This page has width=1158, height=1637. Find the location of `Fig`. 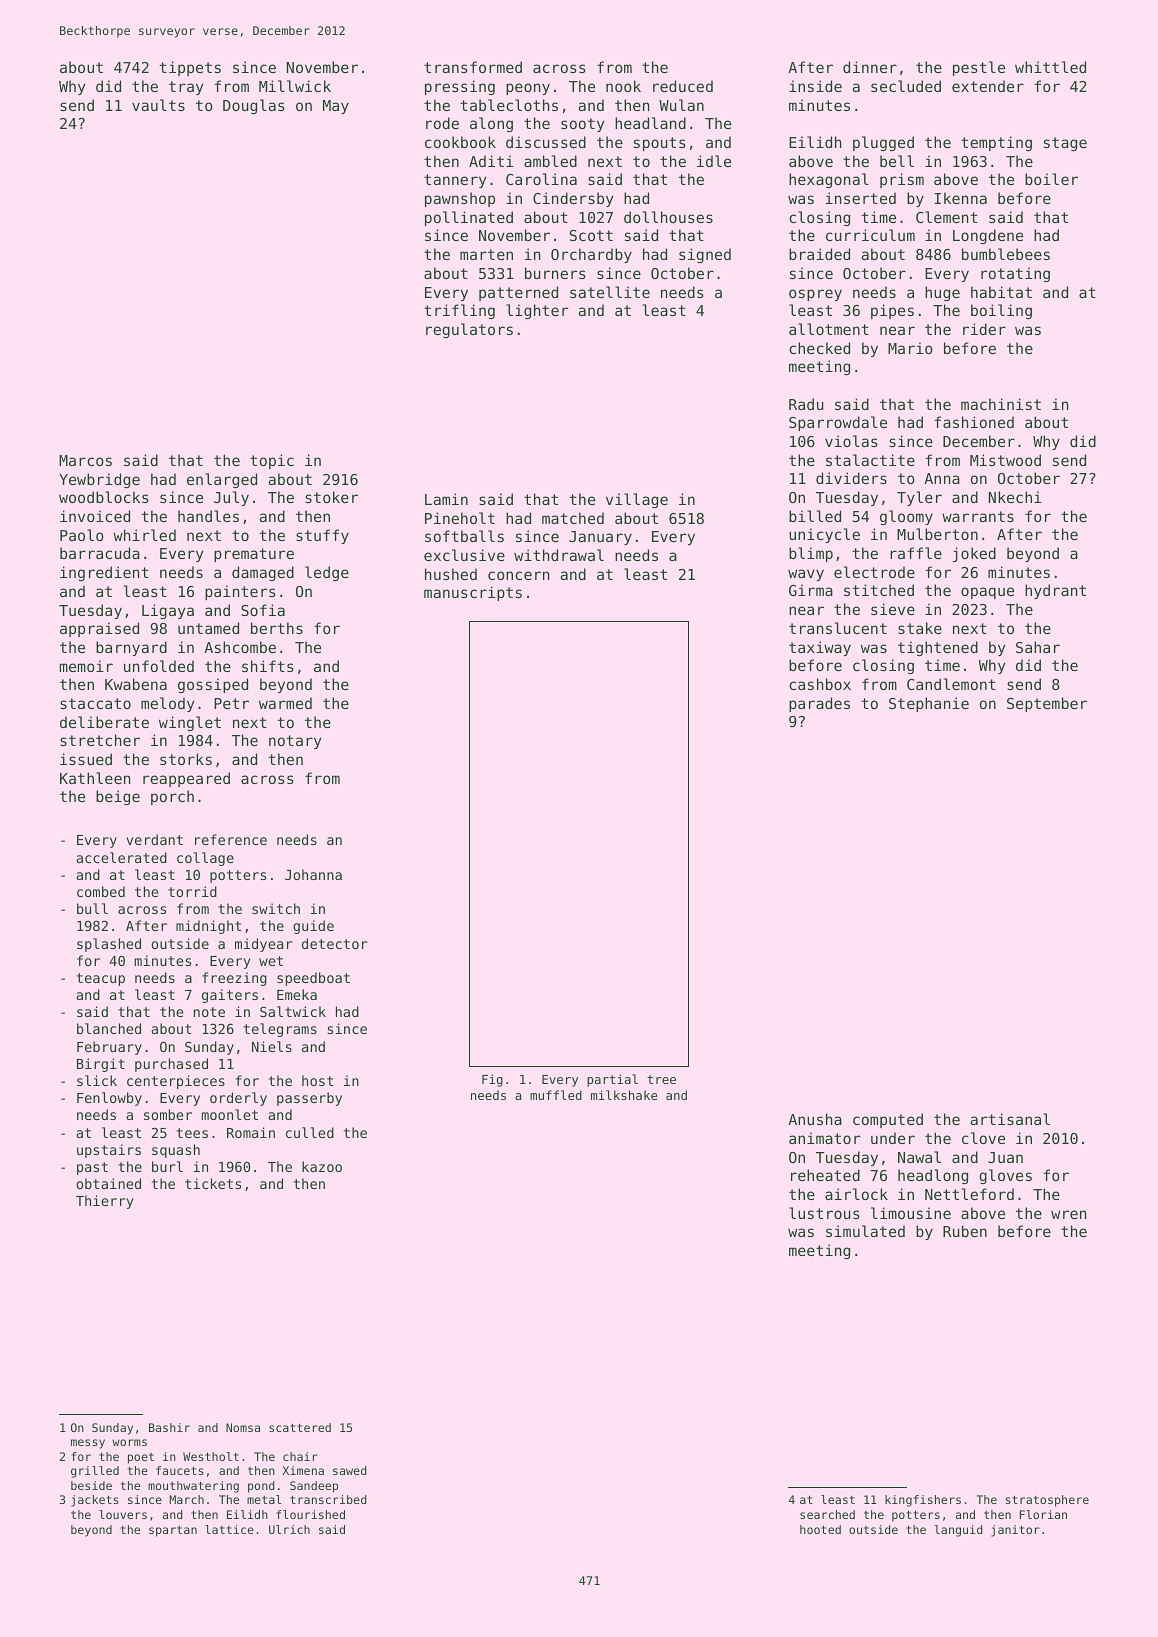

Fig is located at coordinates (492, 1080).
